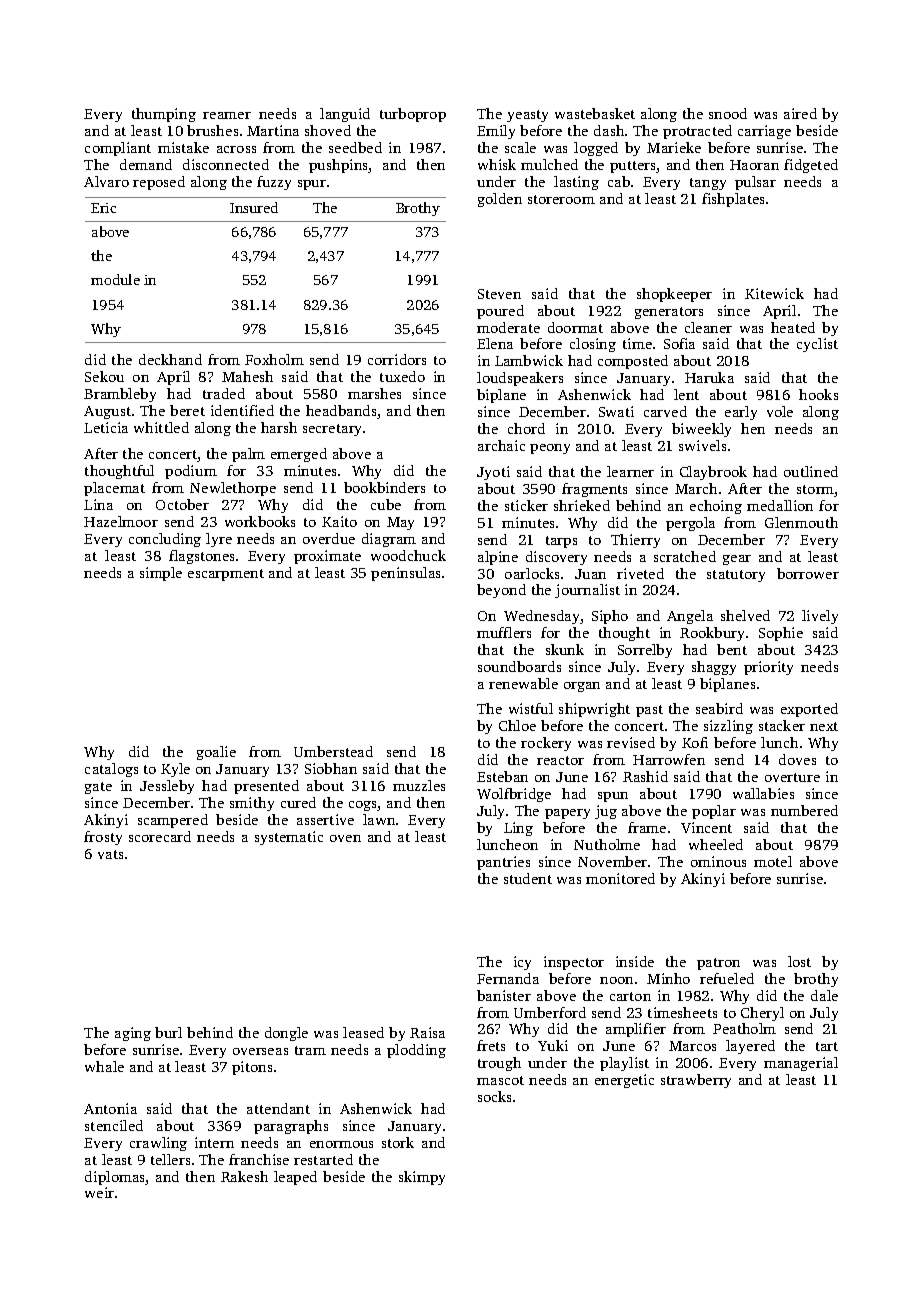 This page has width=924, height=1308. Describe the element at coordinates (422, 1178) in the page. I see `skimpy` at that location.
